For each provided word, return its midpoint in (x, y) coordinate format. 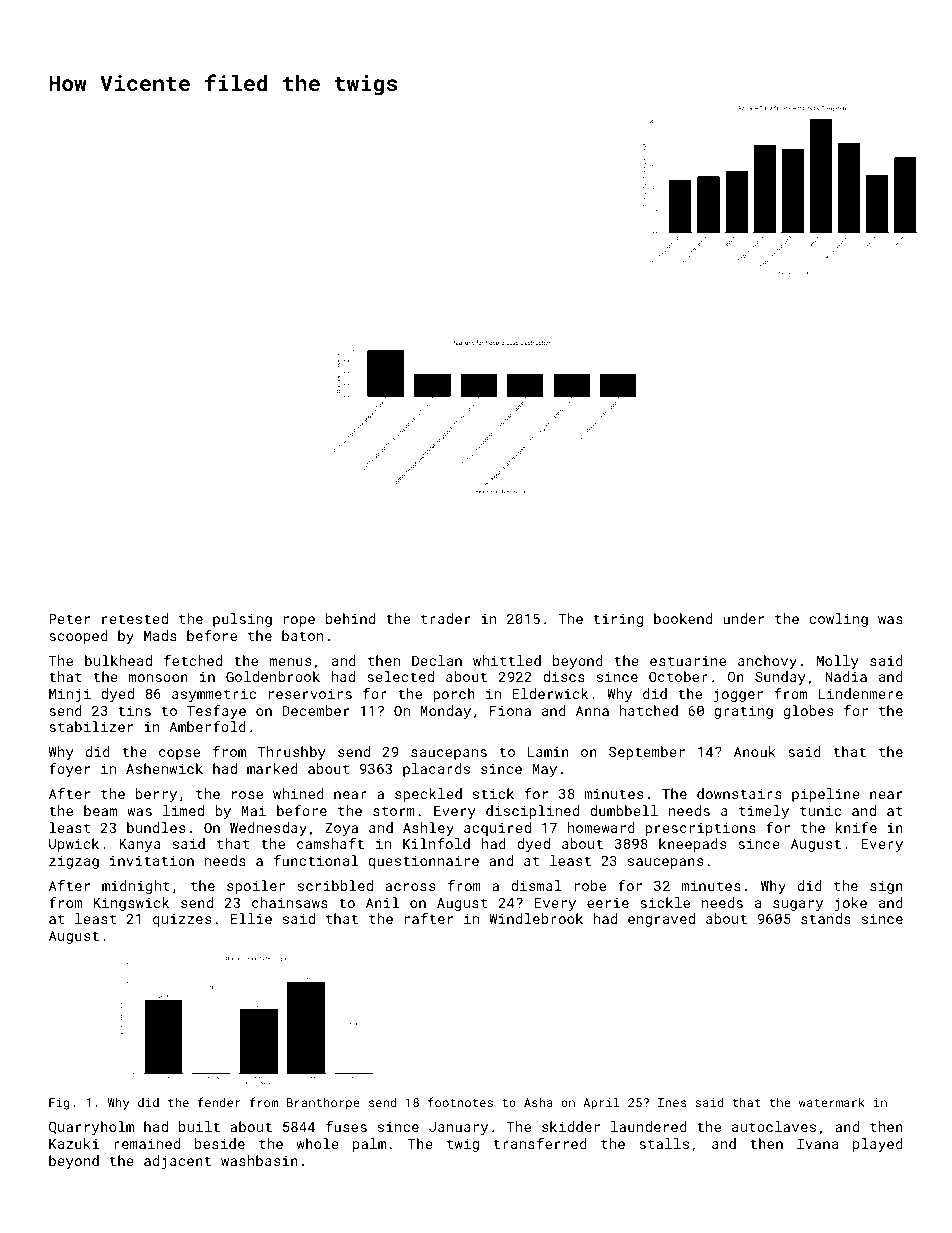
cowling (838, 620)
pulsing (242, 620)
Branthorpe (323, 1103)
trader (446, 618)
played (878, 1145)
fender (219, 1102)
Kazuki (74, 1143)
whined (298, 793)
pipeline (826, 795)
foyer (69, 770)
